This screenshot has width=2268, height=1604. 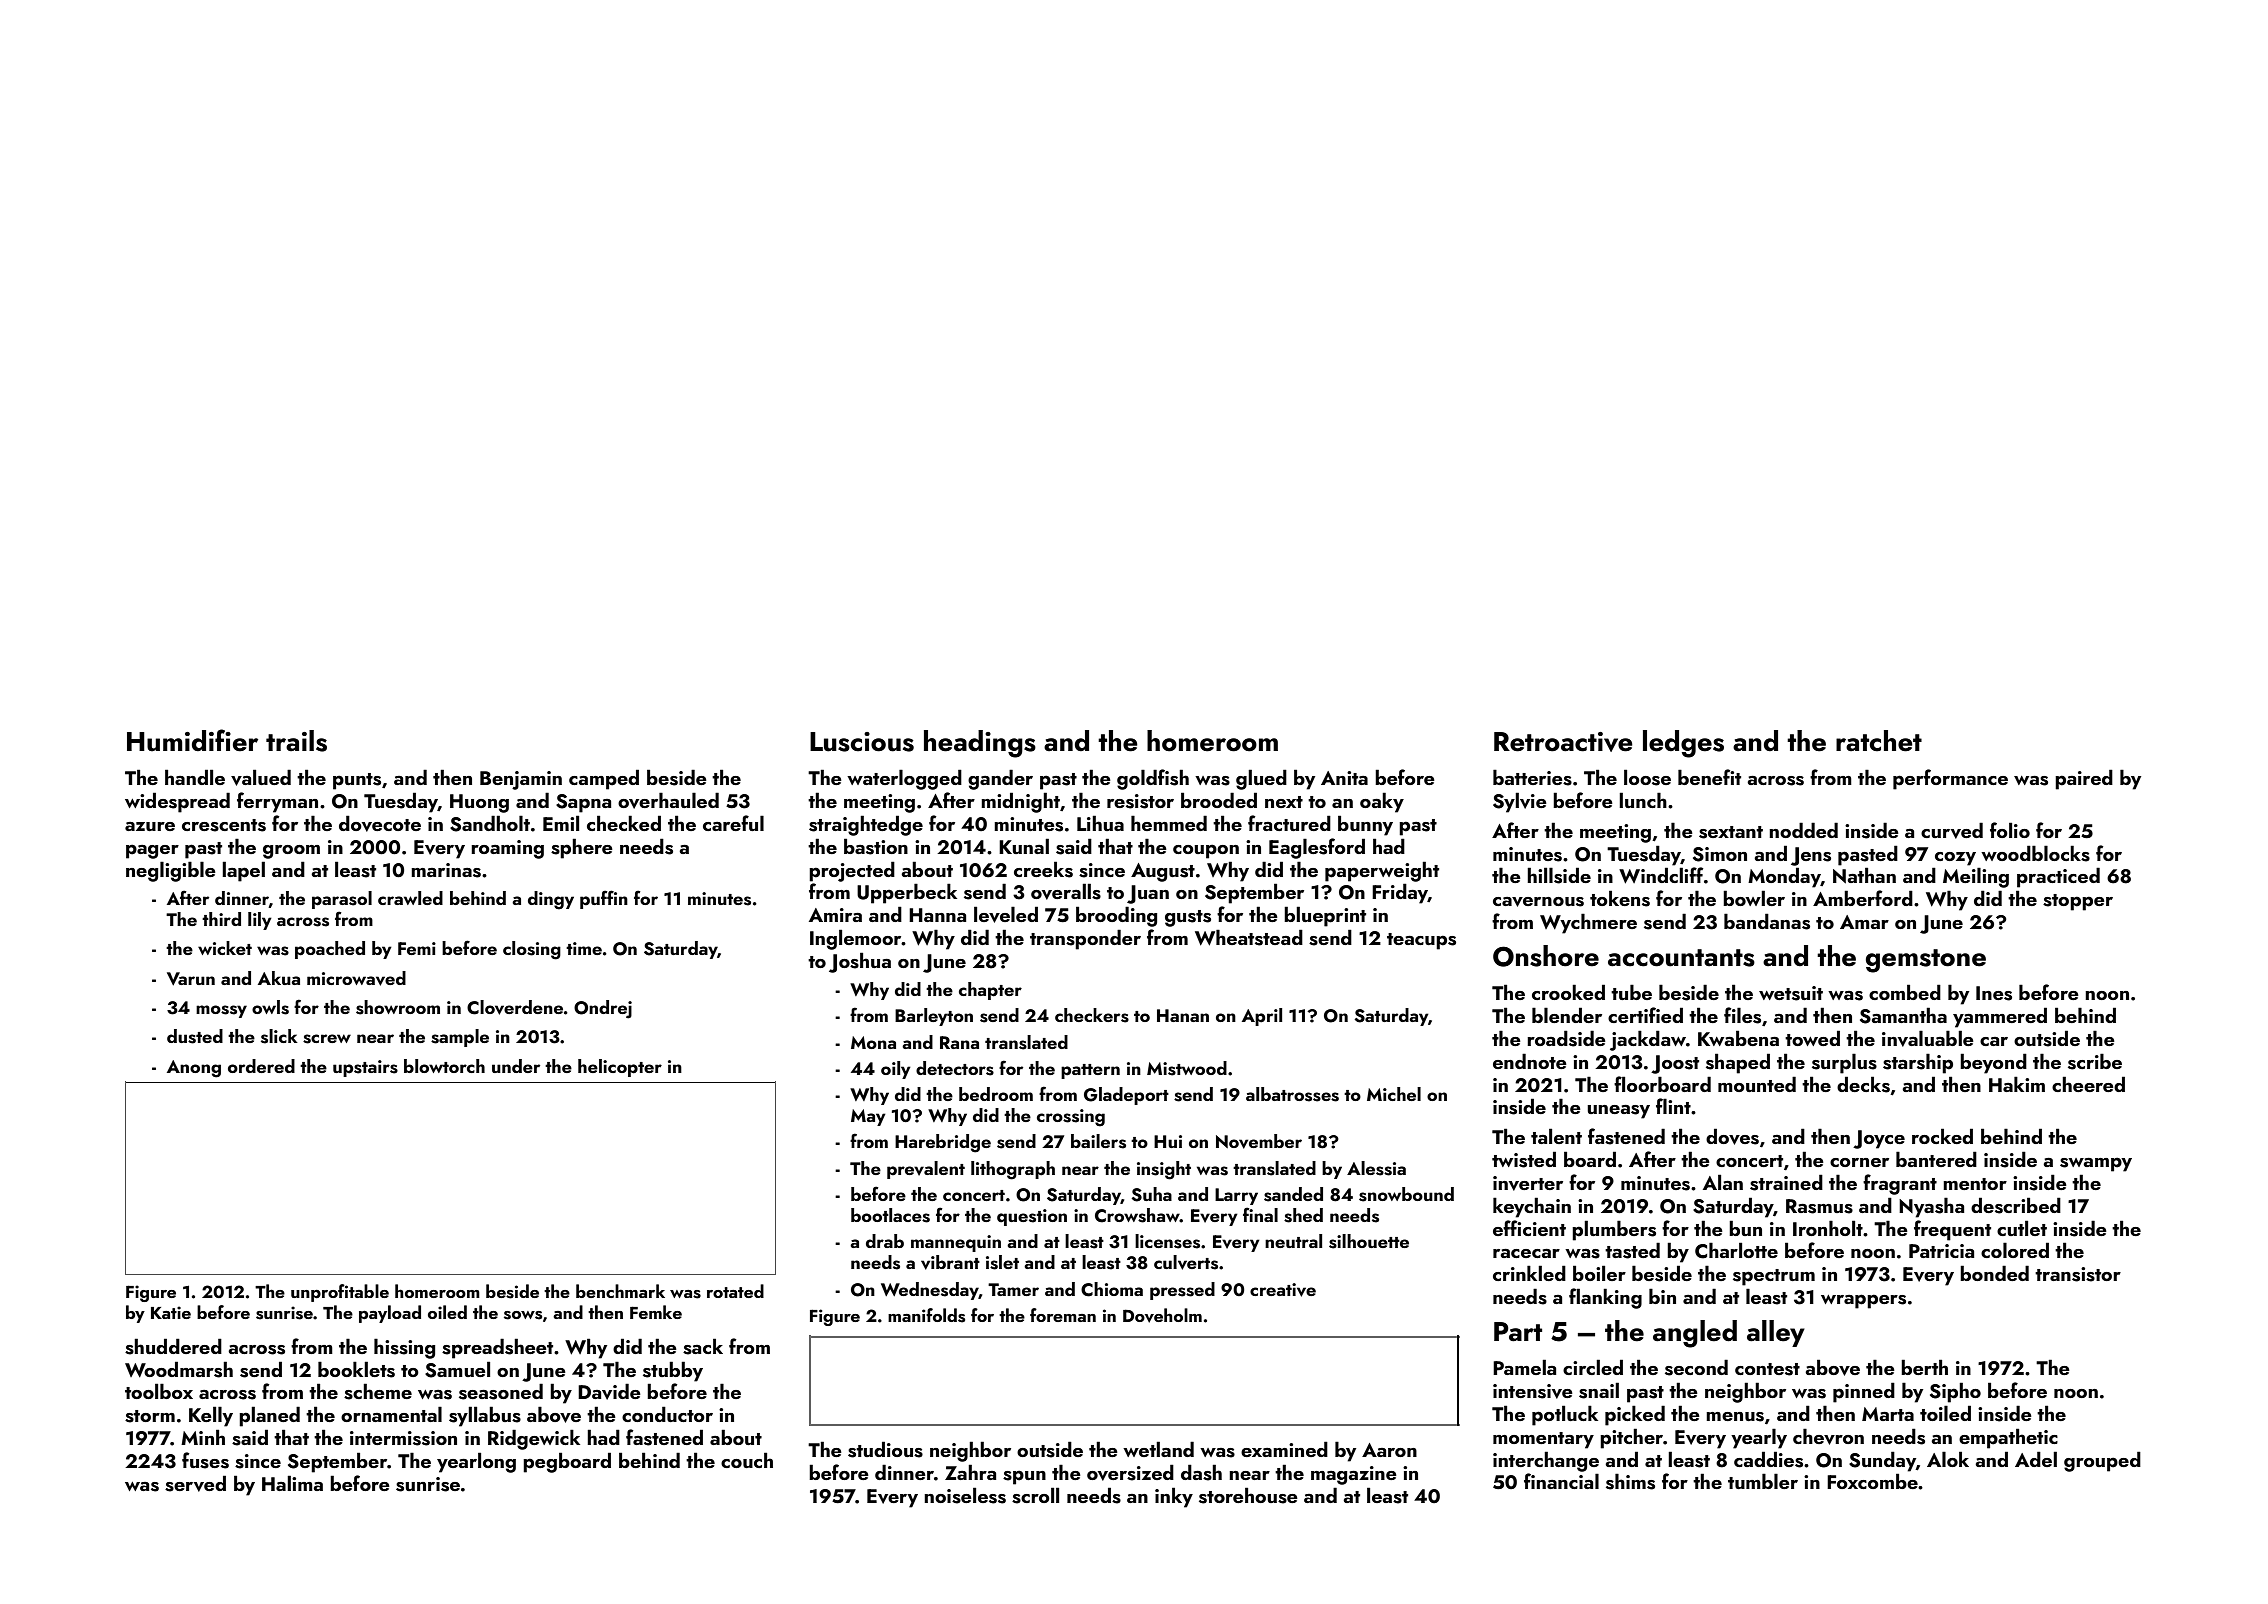 I want to click on Kunal, so click(x=1024, y=846).
